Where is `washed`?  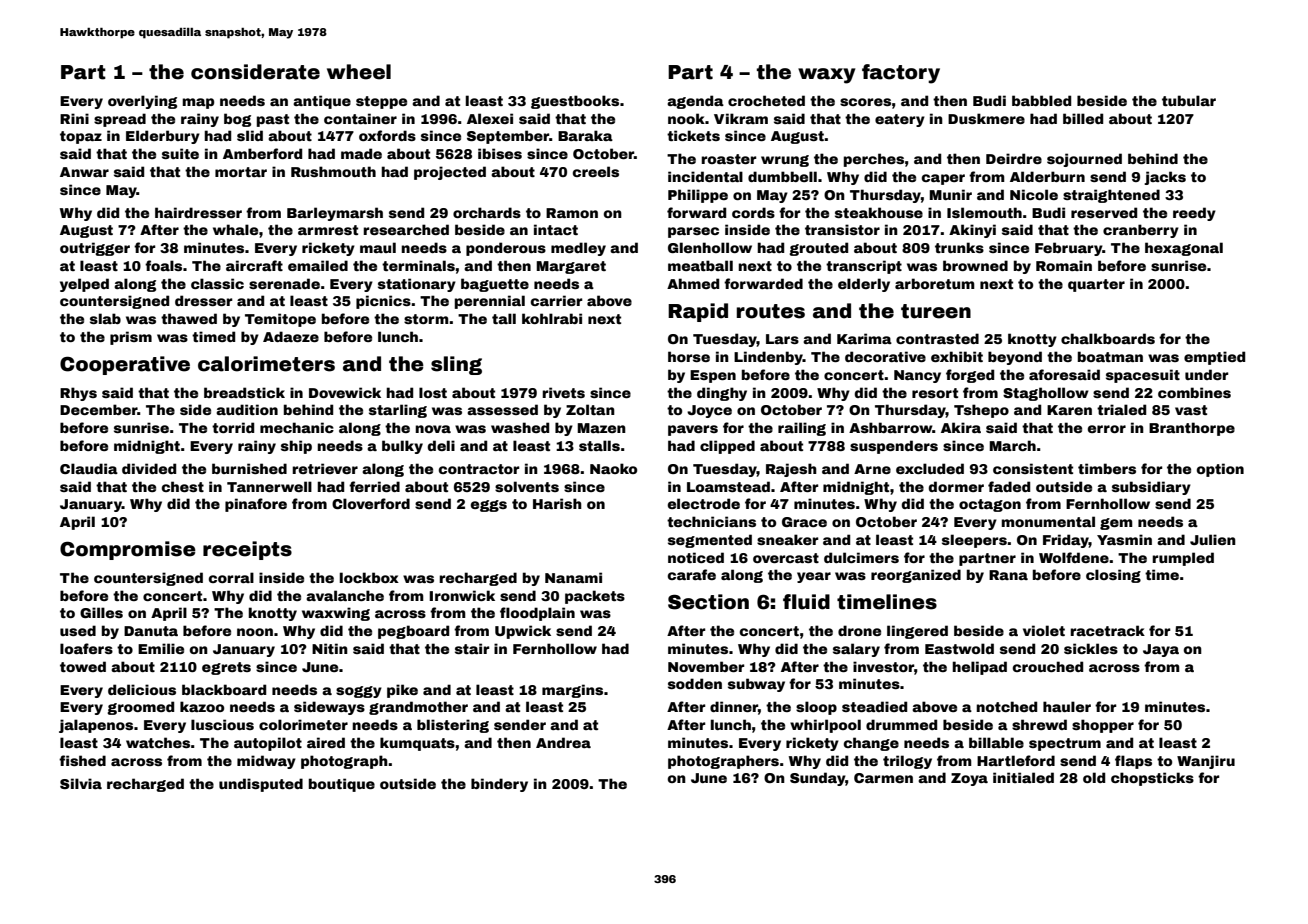 washed is located at coordinates (520, 427).
